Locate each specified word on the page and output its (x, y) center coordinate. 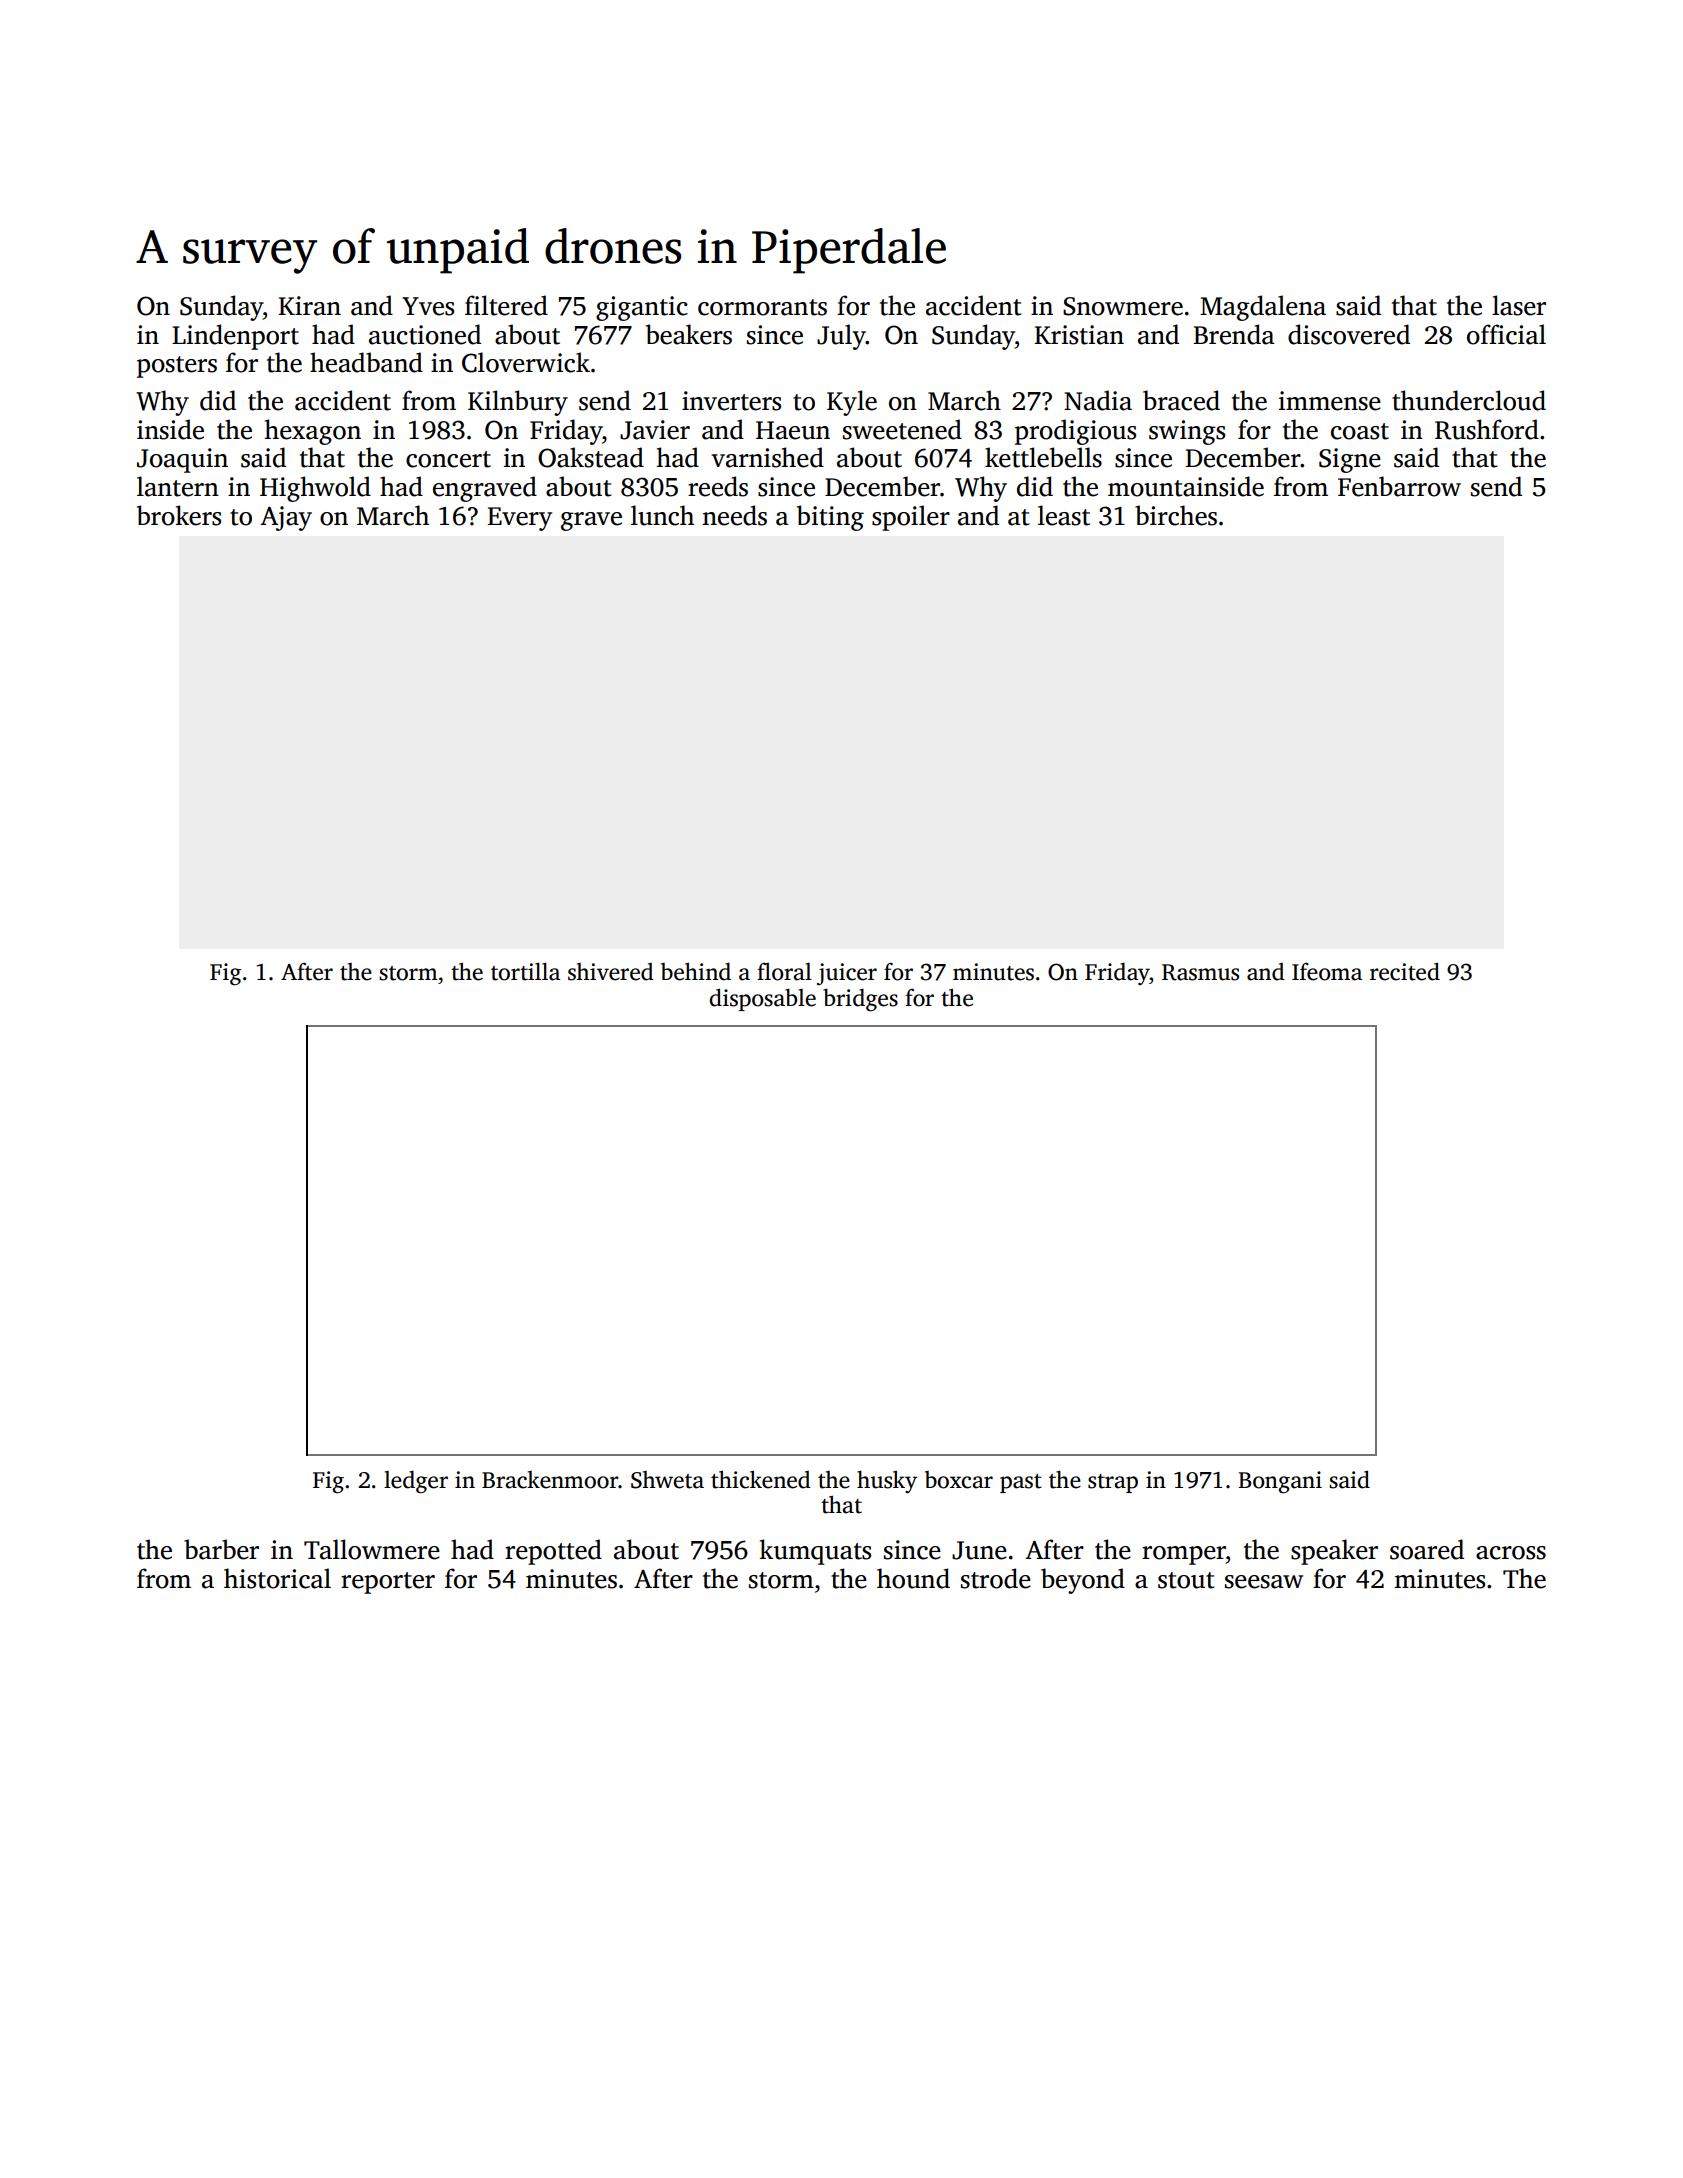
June (979, 1550)
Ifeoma (1327, 971)
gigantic (642, 308)
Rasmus (1200, 972)
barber (221, 1549)
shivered (611, 972)
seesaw (1264, 1582)
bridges (860, 1000)
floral (784, 972)
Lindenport (235, 337)
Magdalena (1263, 308)
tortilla (525, 971)
